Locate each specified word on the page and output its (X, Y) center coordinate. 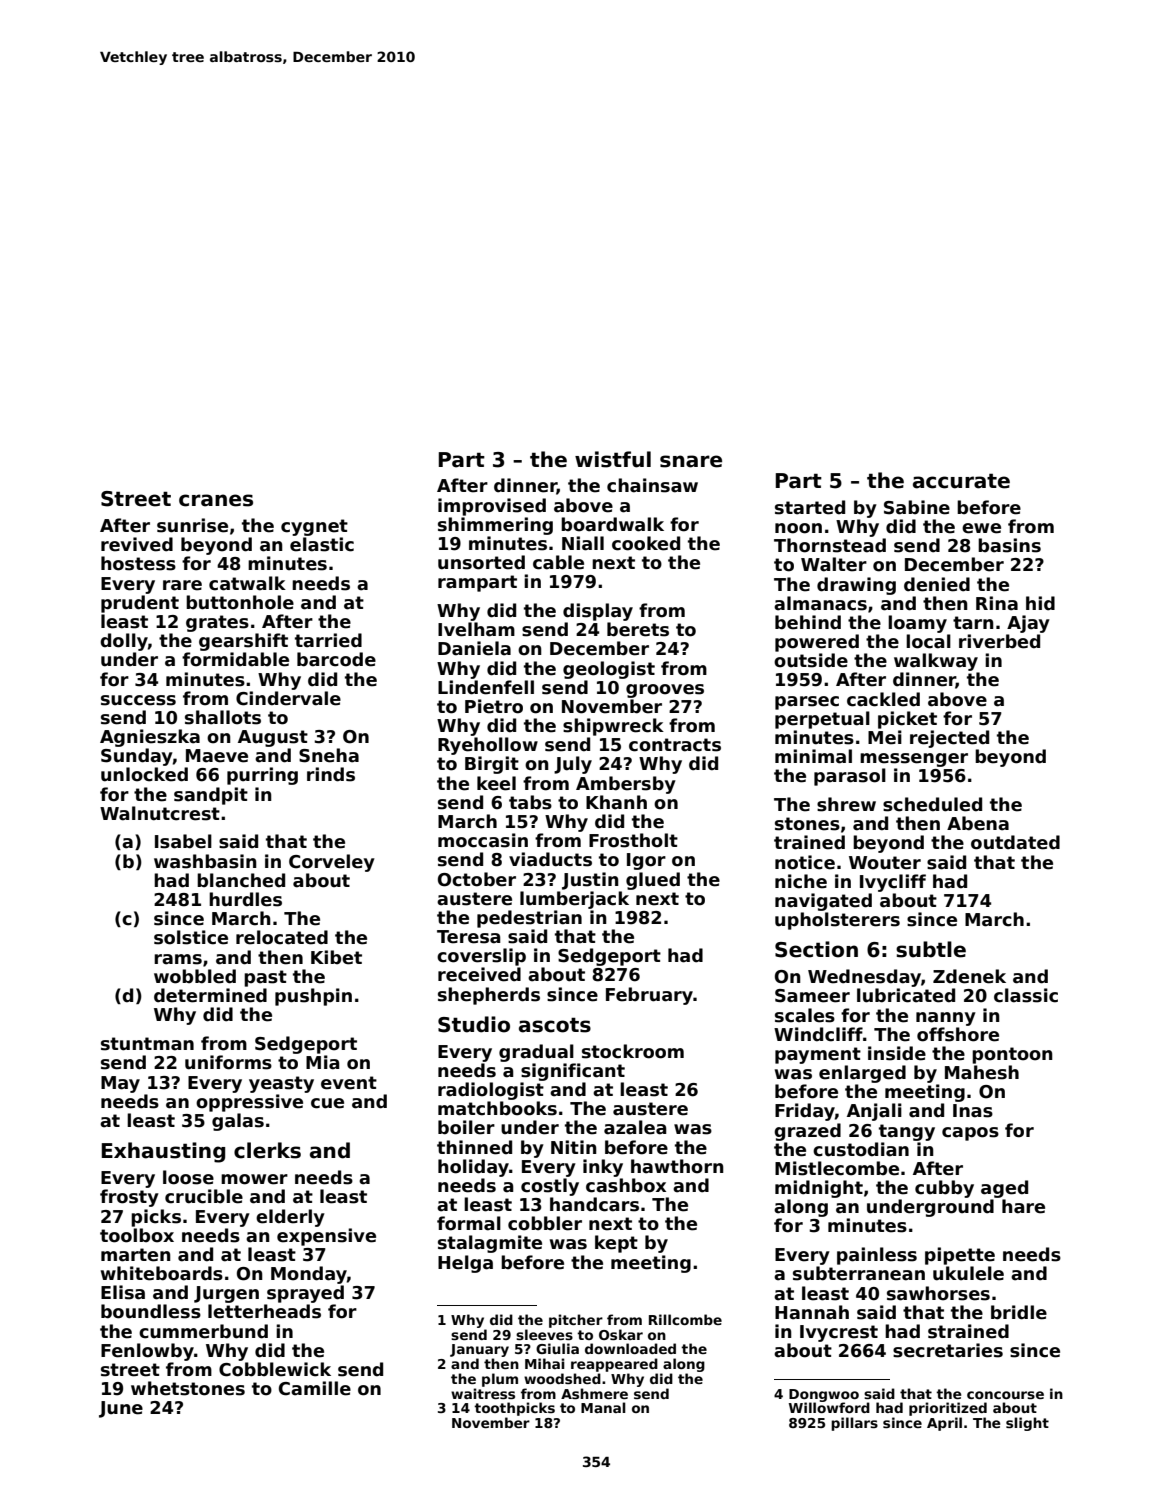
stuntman (147, 1044)
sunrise (192, 525)
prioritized (948, 1409)
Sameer (812, 996)
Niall (583, 543)
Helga (465, 1264)
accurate (961, 481)
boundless (151, 1311)
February (649, 996)
